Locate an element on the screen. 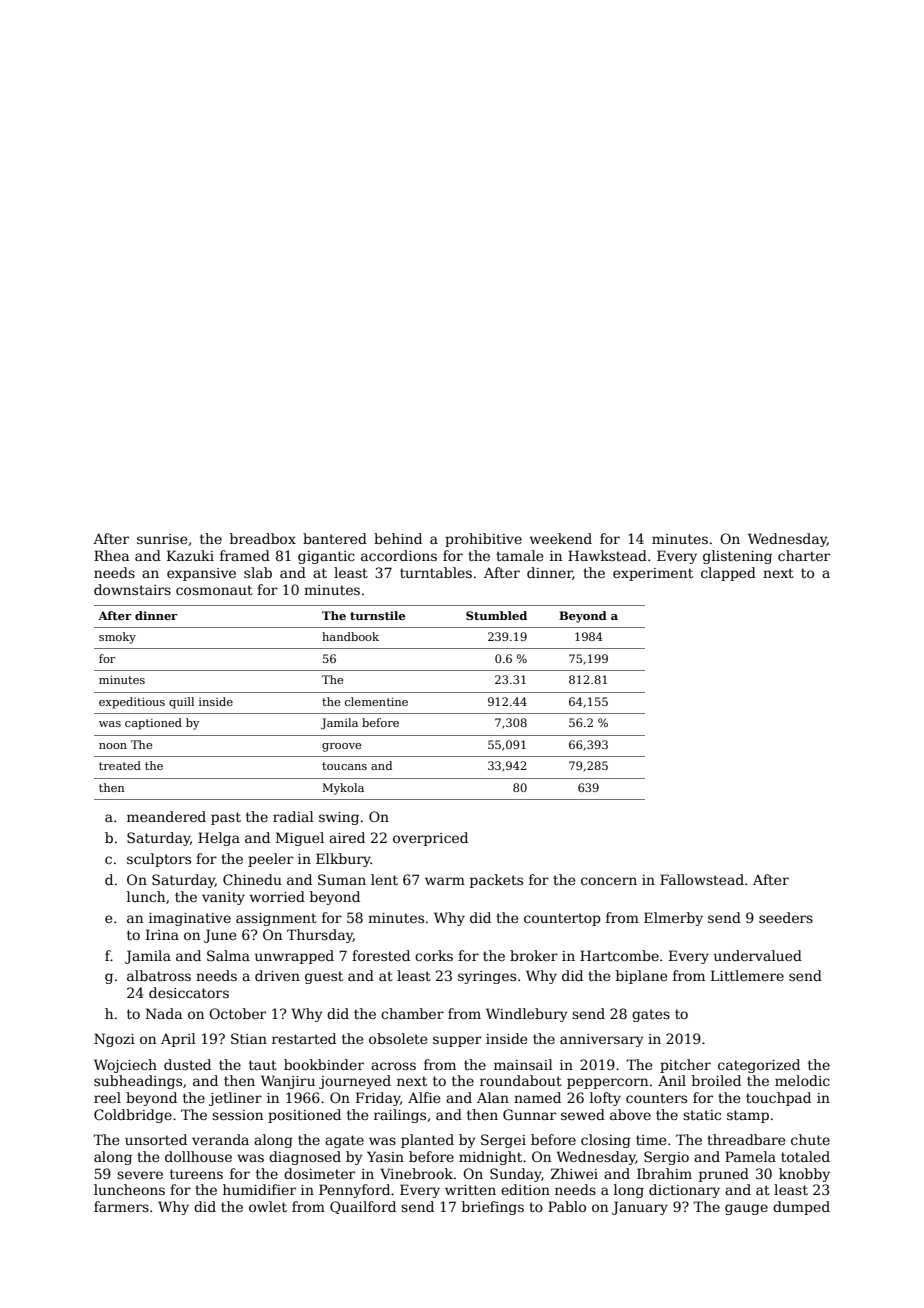 The height and width of the screenshot is (1308, 924). charter is located at coordinates (804, 555).
